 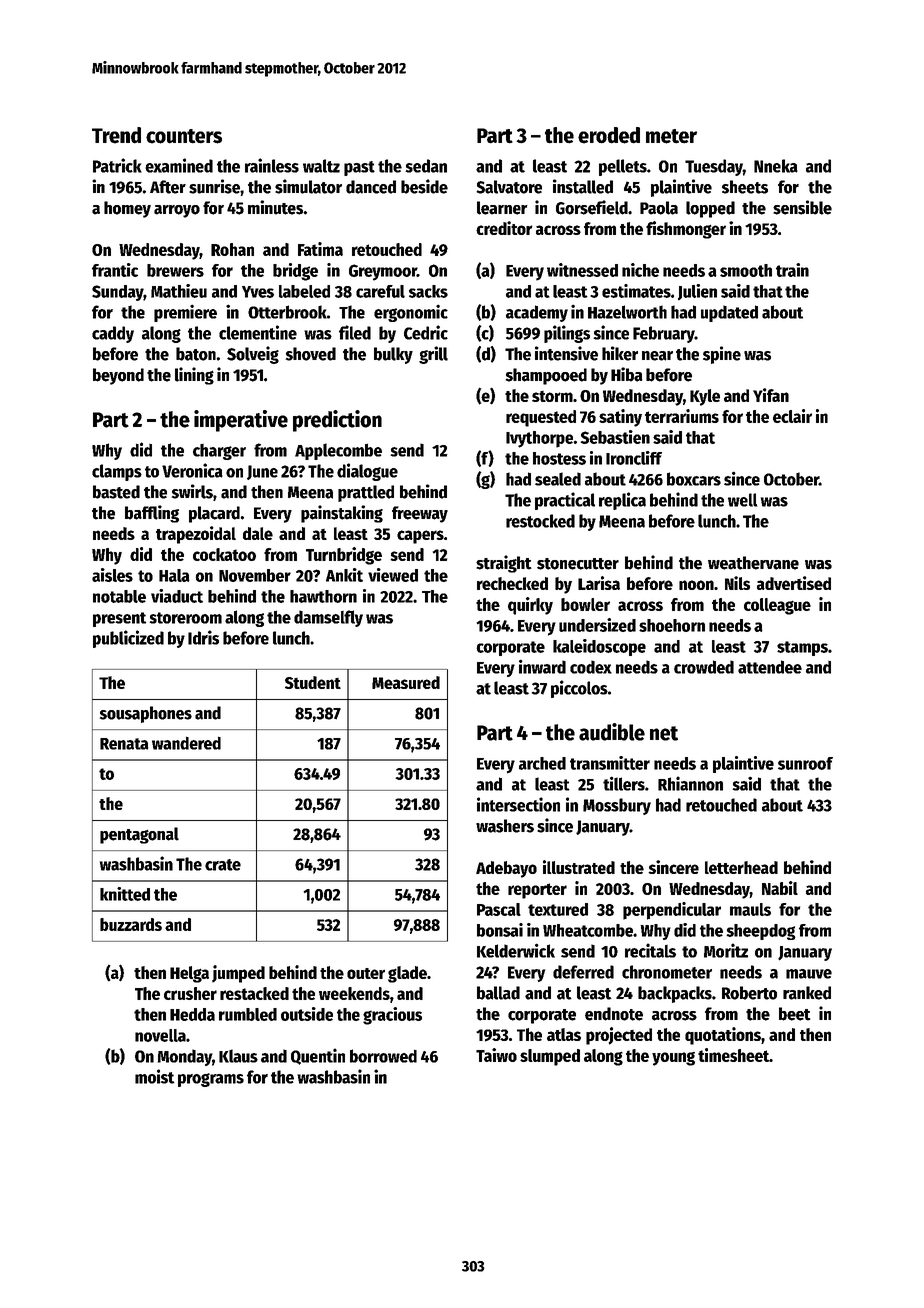 I want to click on rainless, so click(x=272, y=165).
